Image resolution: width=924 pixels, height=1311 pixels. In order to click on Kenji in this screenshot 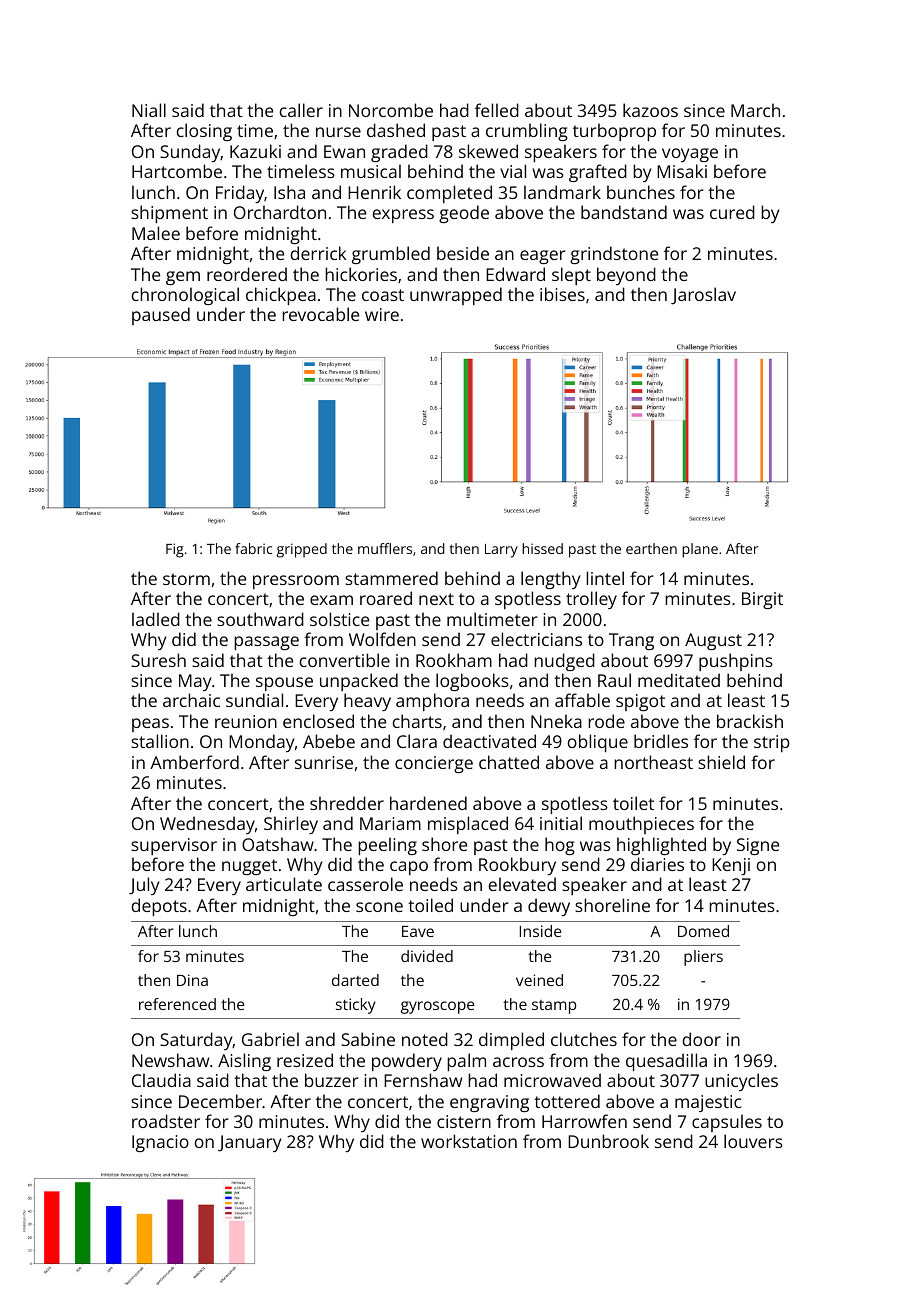, I will do `click(731, 866)`.
